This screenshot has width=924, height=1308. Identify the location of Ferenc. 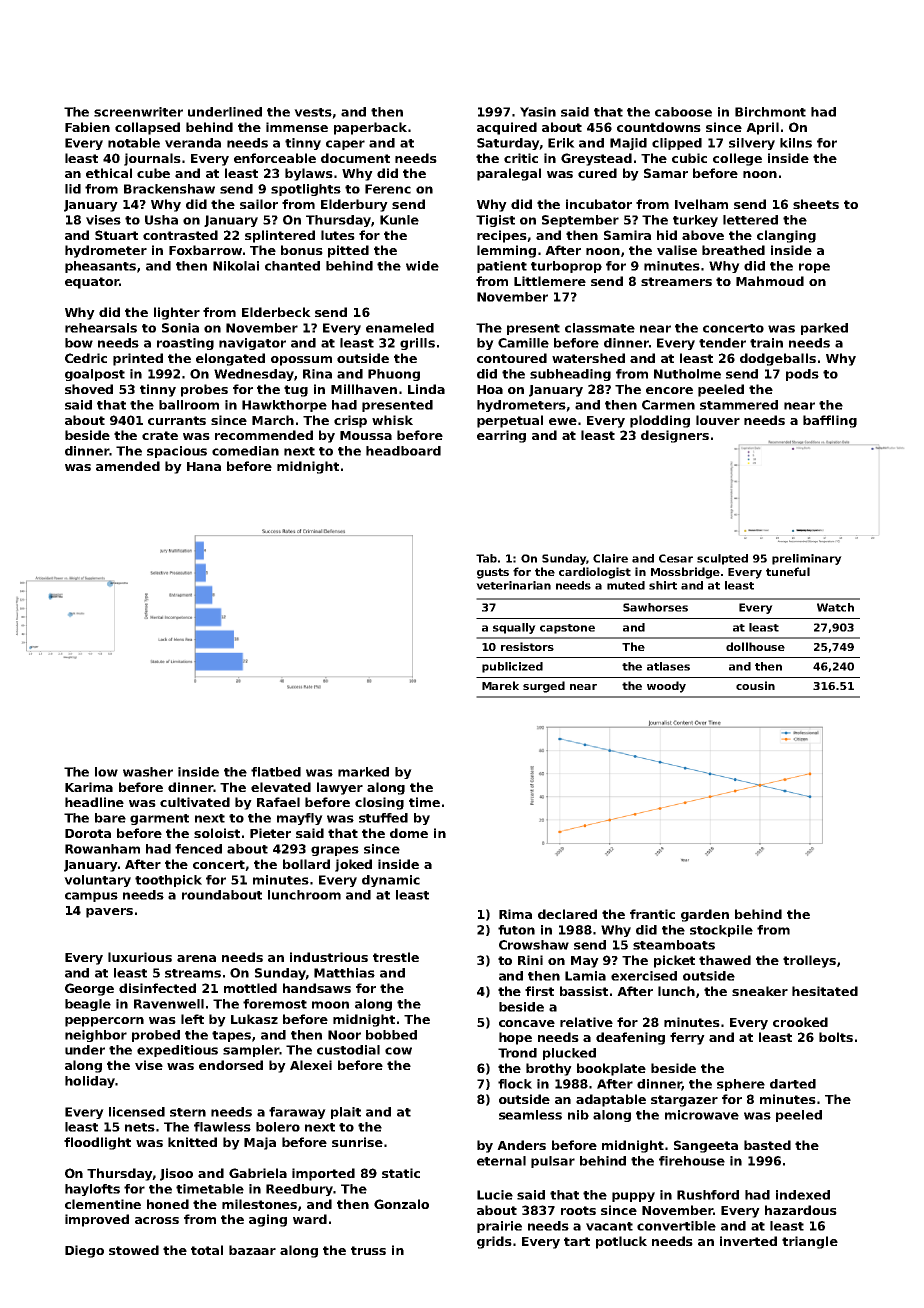
(388, 189).
